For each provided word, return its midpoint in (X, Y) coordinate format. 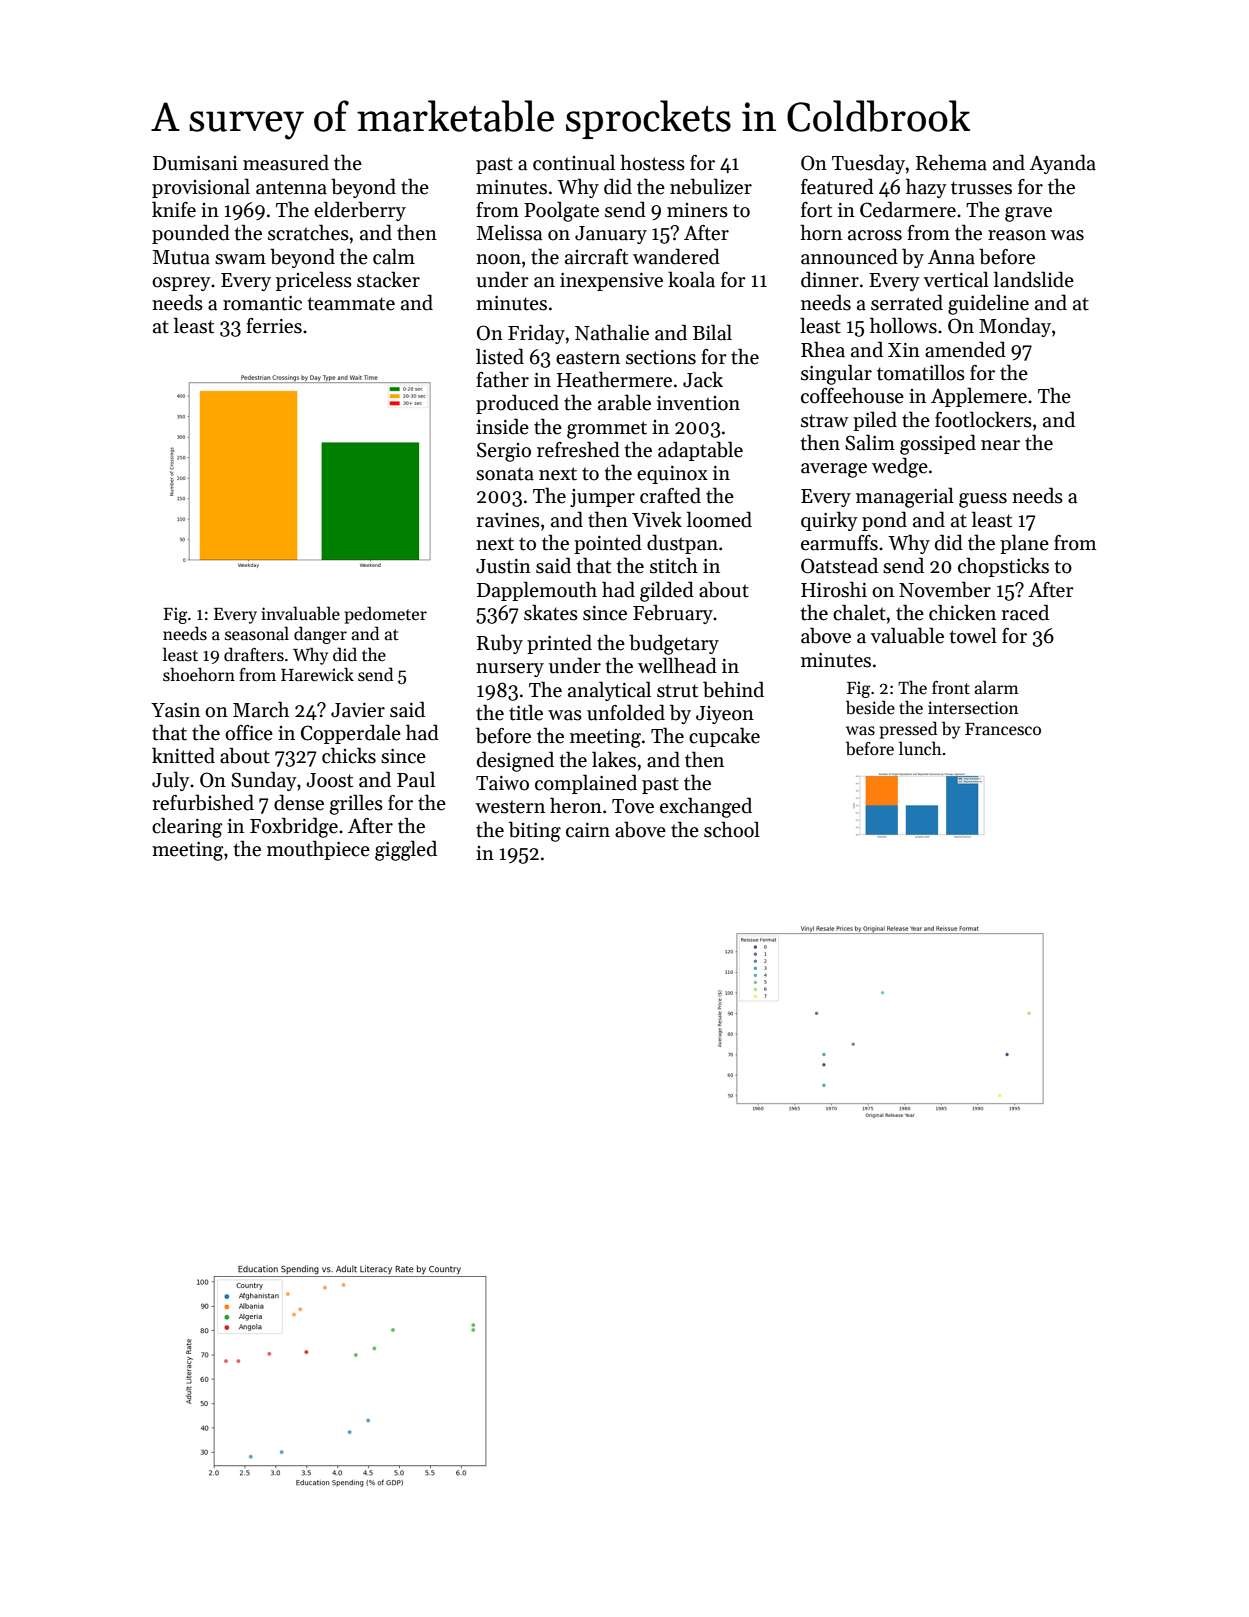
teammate (351, 304)
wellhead (677, 665)
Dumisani (195, 163)
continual (574, 162)
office (249, 733)
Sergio (504, 452)
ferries (274, 326)
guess (983, 500)
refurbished (203, 802)
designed (515, 761)
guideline (988, 304)
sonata (505, 474)
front (951, 688)
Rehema (951, 162)
